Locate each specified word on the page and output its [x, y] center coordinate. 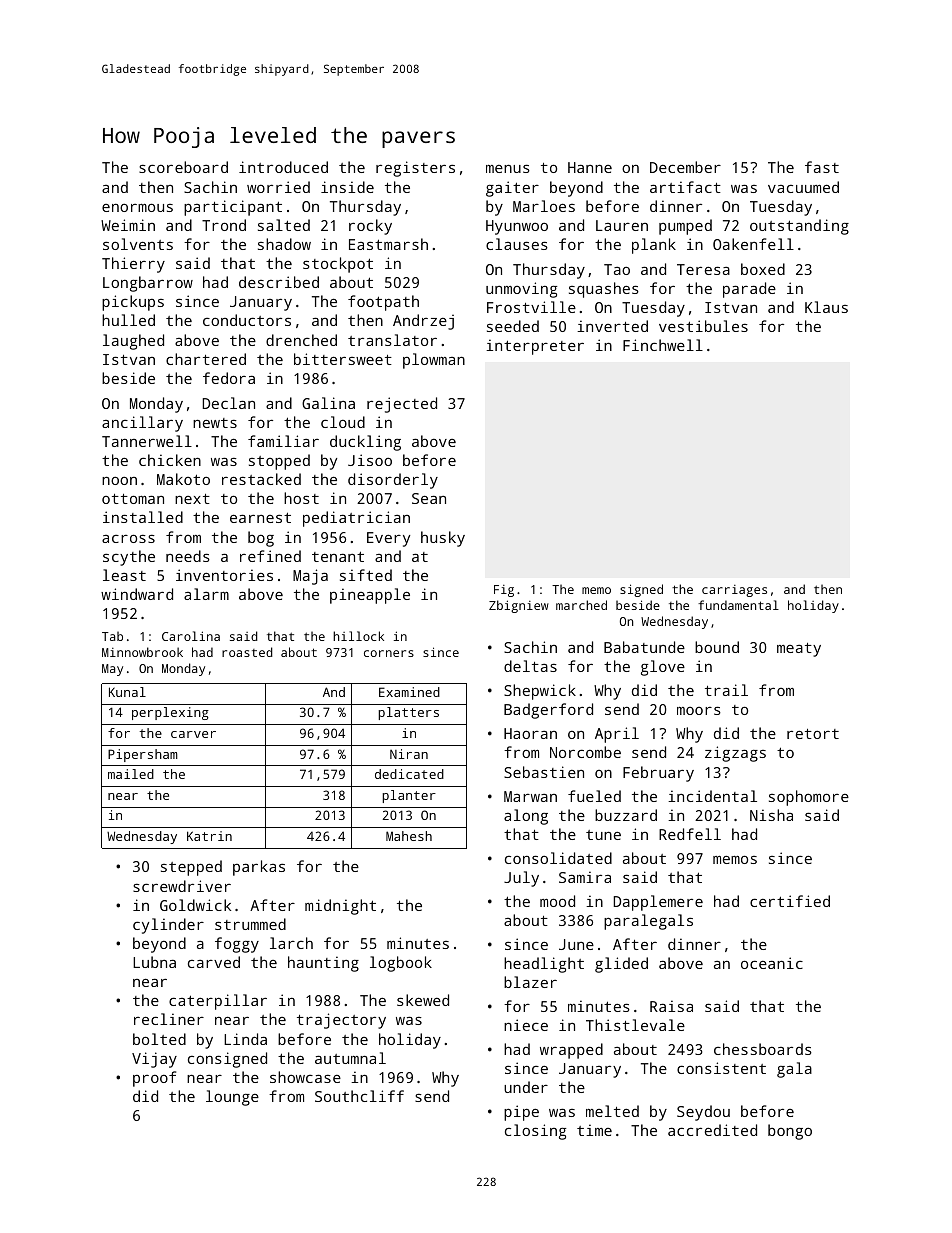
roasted [247, 652]
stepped [191, 868]
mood [557, 901]
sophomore [809, 798]
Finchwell [663, 345]
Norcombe [585, 752]
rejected [402, 405]
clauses [517, 244]
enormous [137, 207]
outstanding [799, 227]
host [301, 498]
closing [535, 1132]
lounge [232, 1098]
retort [813, 734]
